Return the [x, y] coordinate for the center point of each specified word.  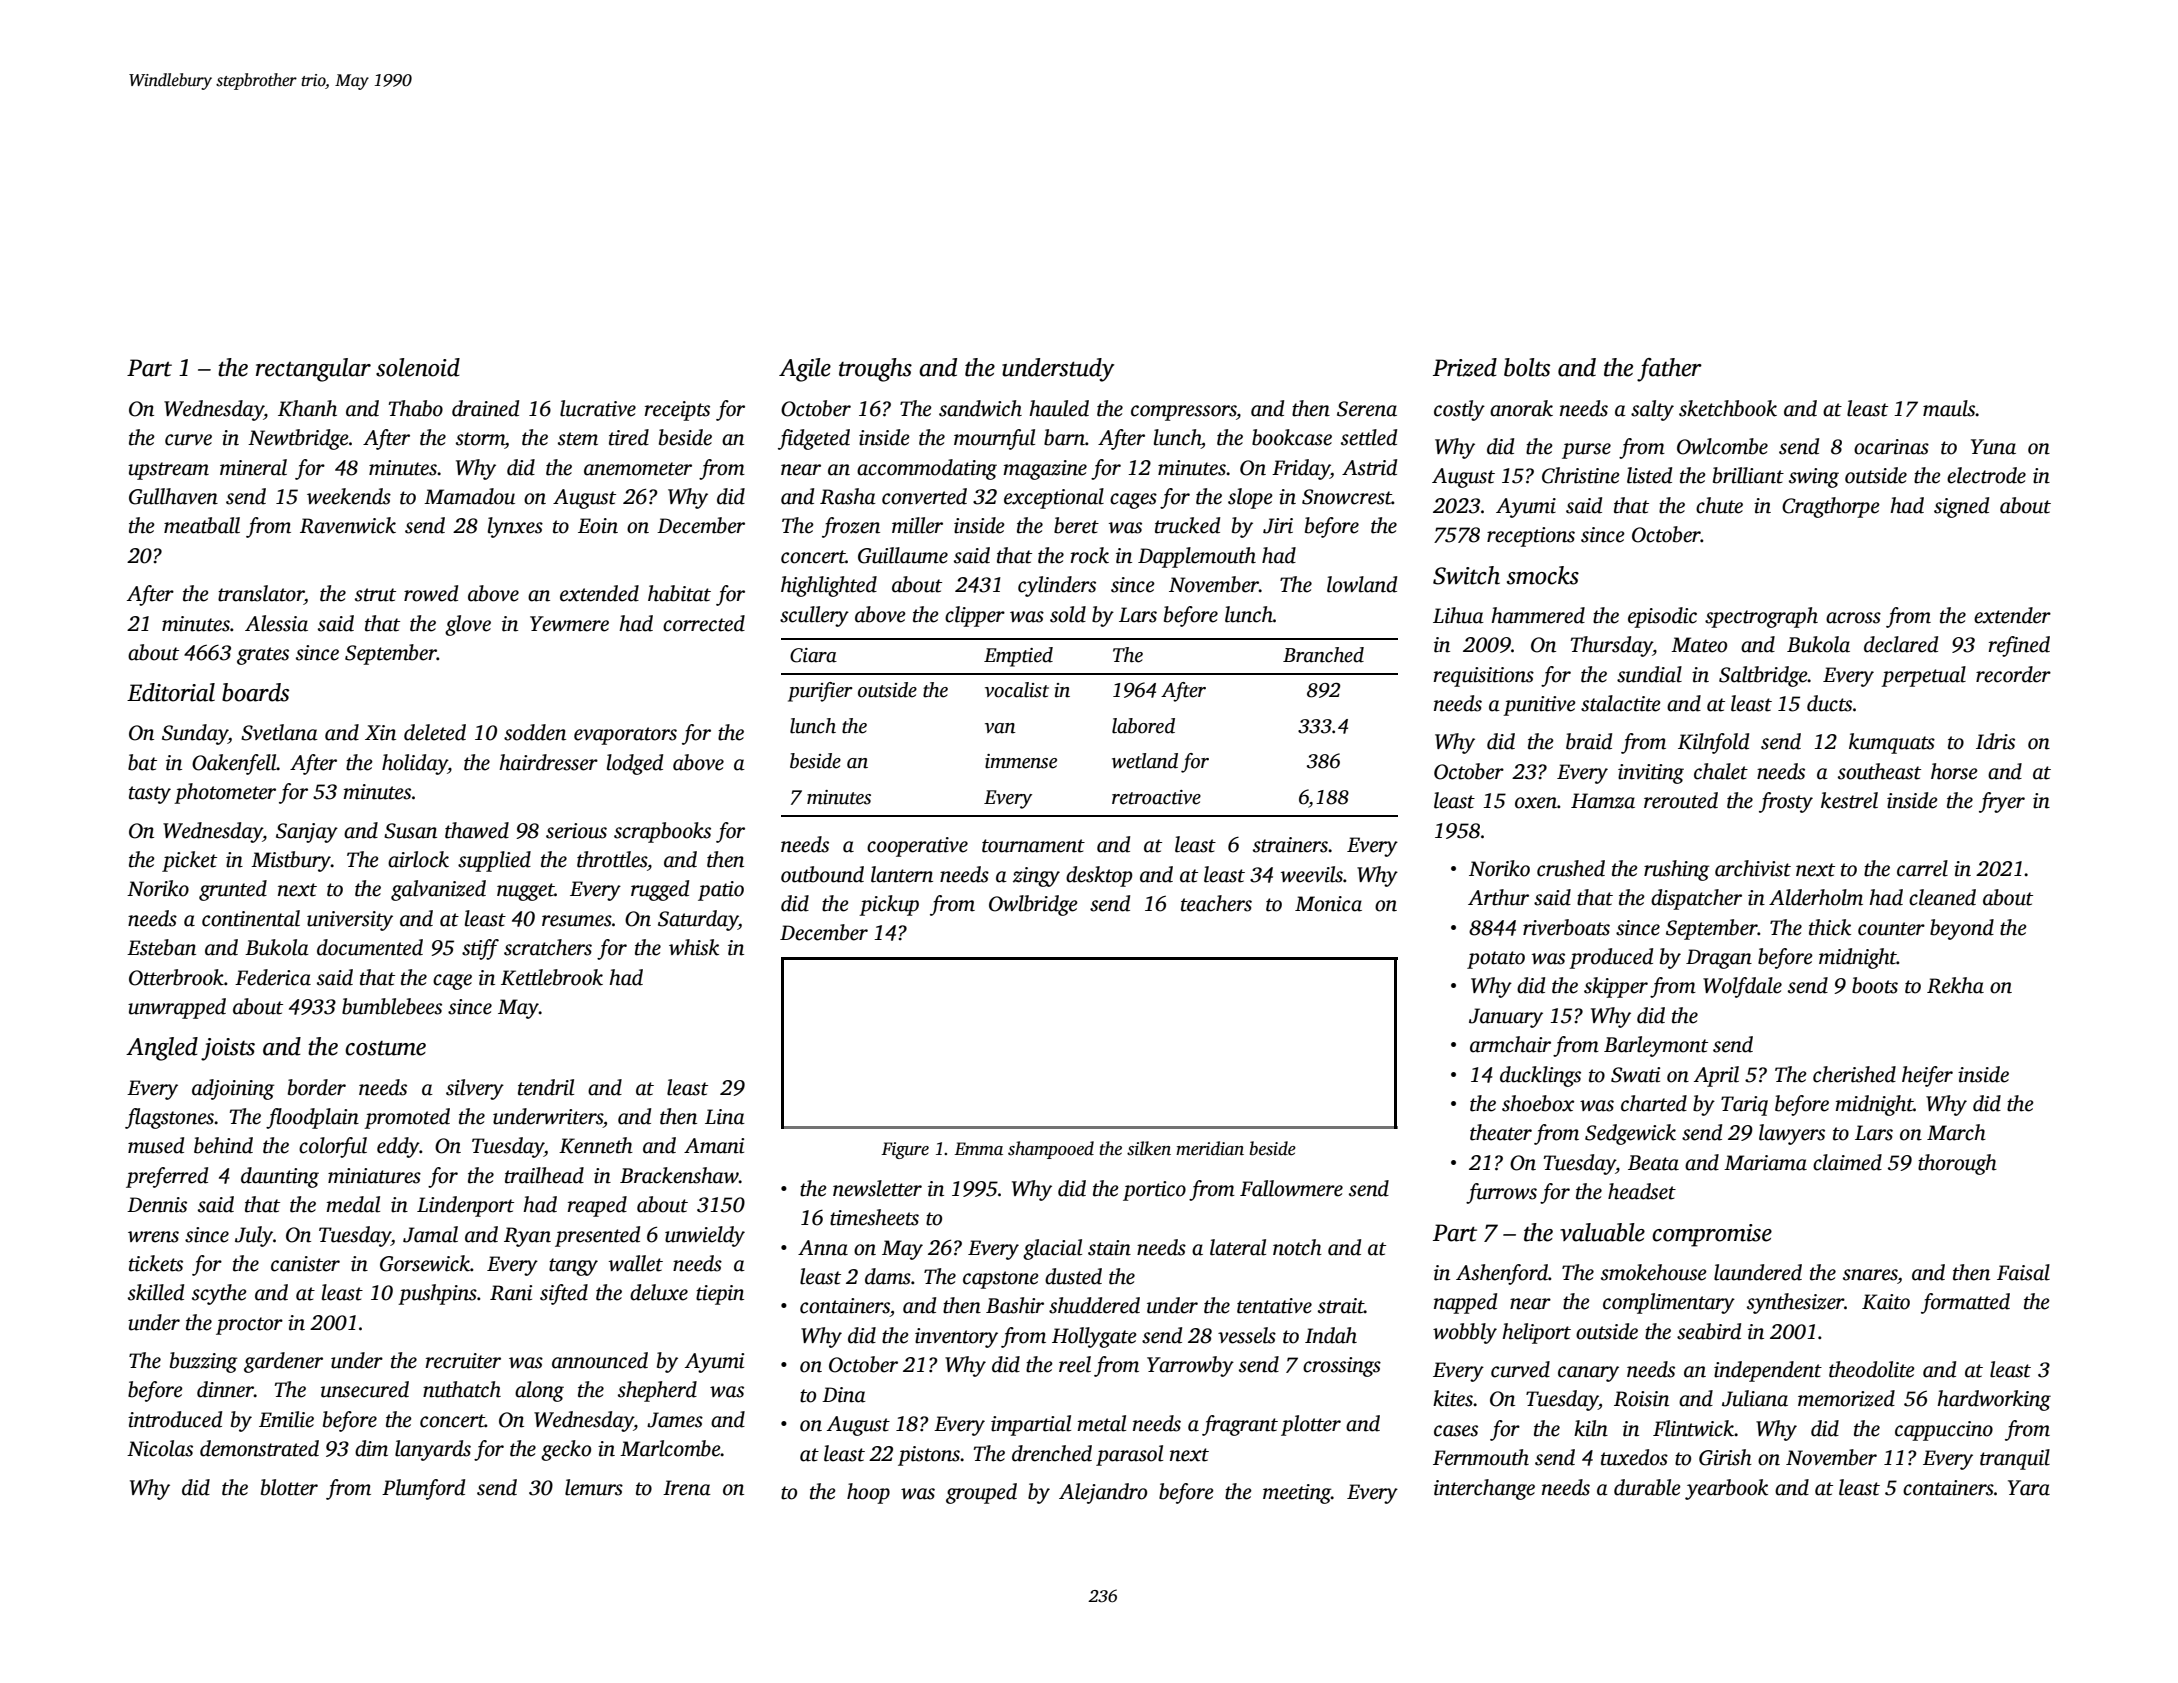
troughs [875, 370]
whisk [694, 947]
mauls [1949, 408]
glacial [1052, 1249]
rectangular [313, 370]
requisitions [1484, 677]
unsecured [365, 1389]
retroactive [1156, 797]
